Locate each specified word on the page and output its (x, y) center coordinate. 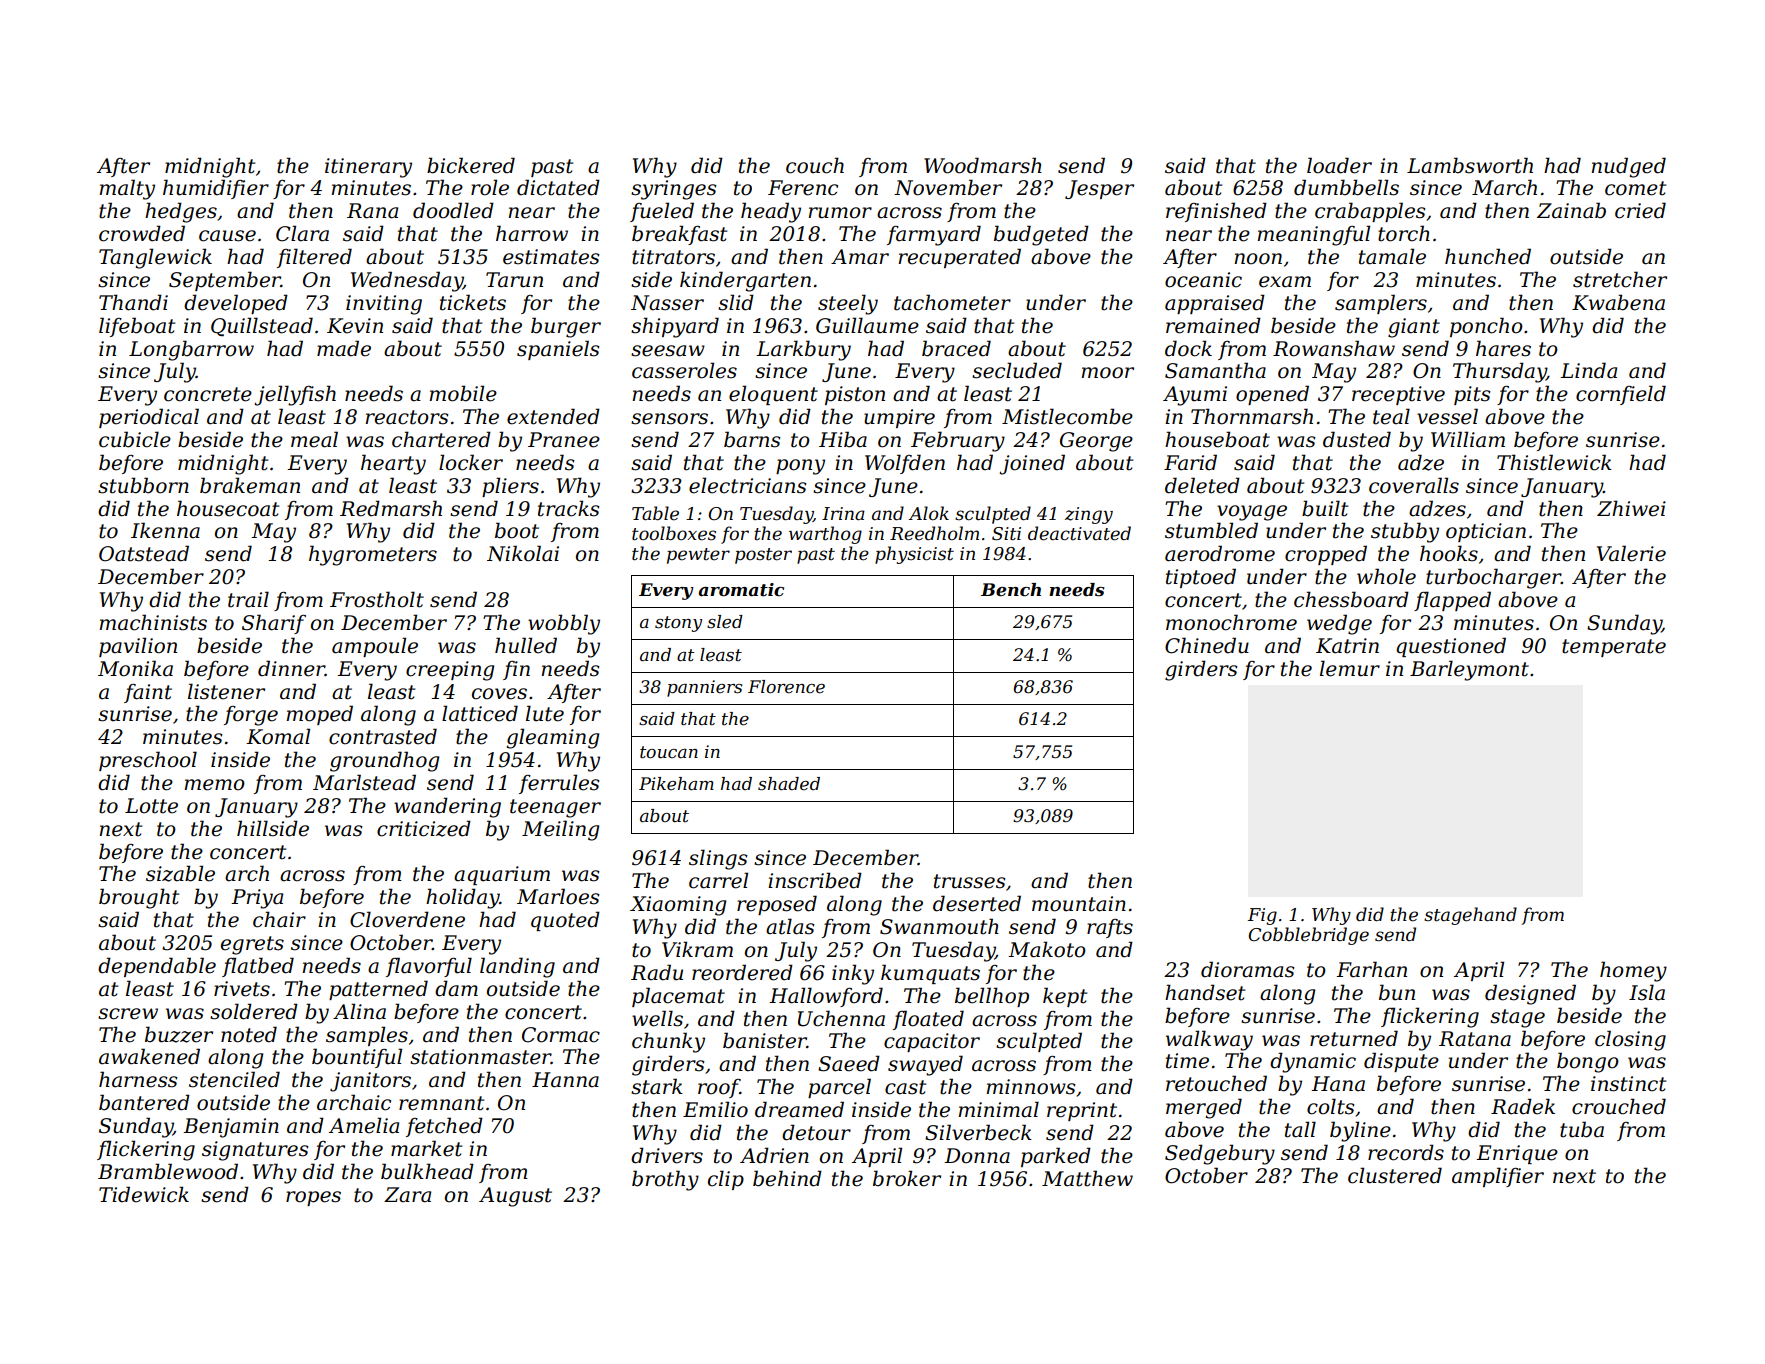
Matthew (1087, 1178)
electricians (748, 485)
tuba (1582, 1129)
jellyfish (295, 395)
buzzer (179, 1034)
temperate (1614, 648)
